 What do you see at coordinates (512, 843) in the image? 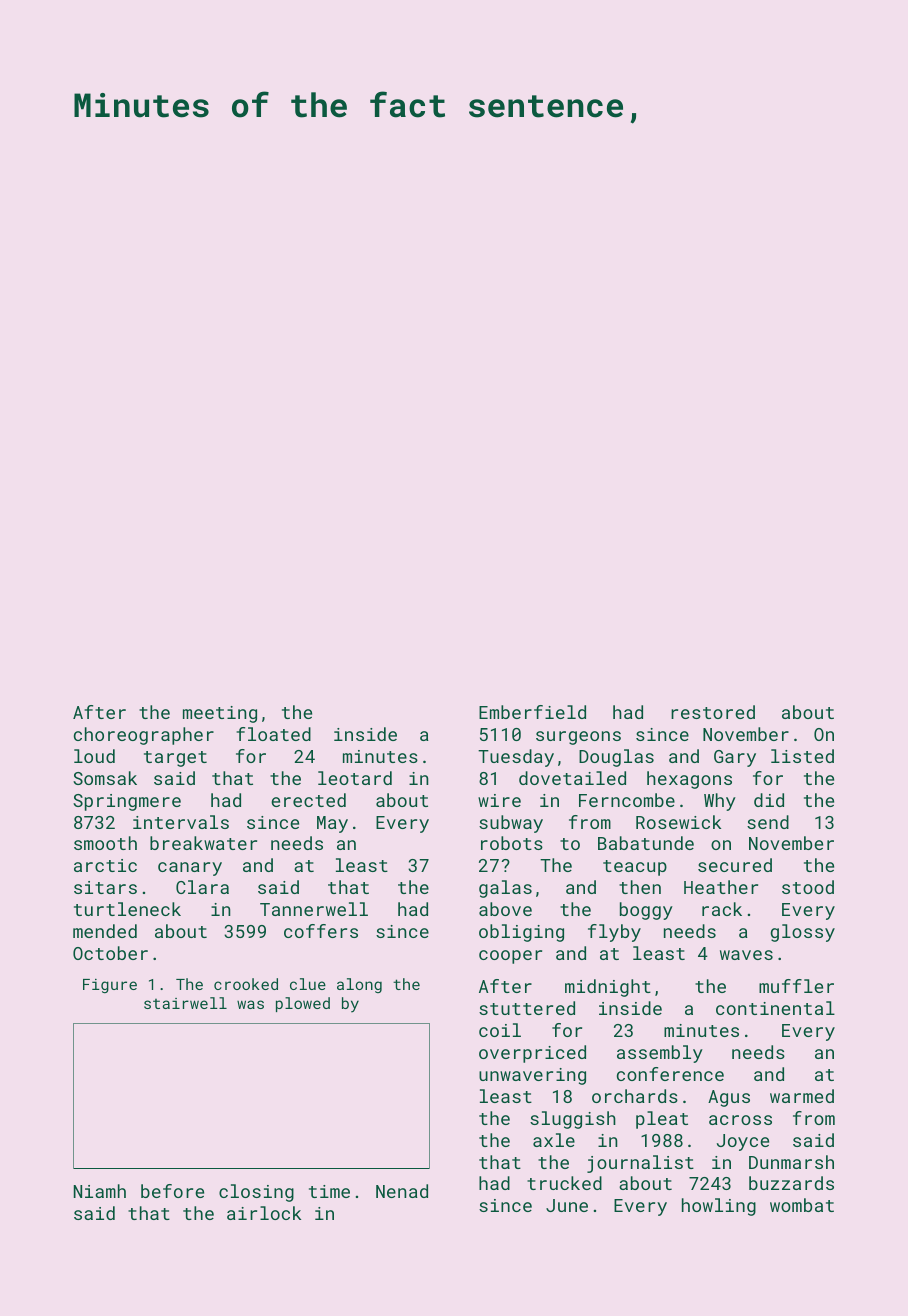
I see `robots` at bounding box center [512, 843].
